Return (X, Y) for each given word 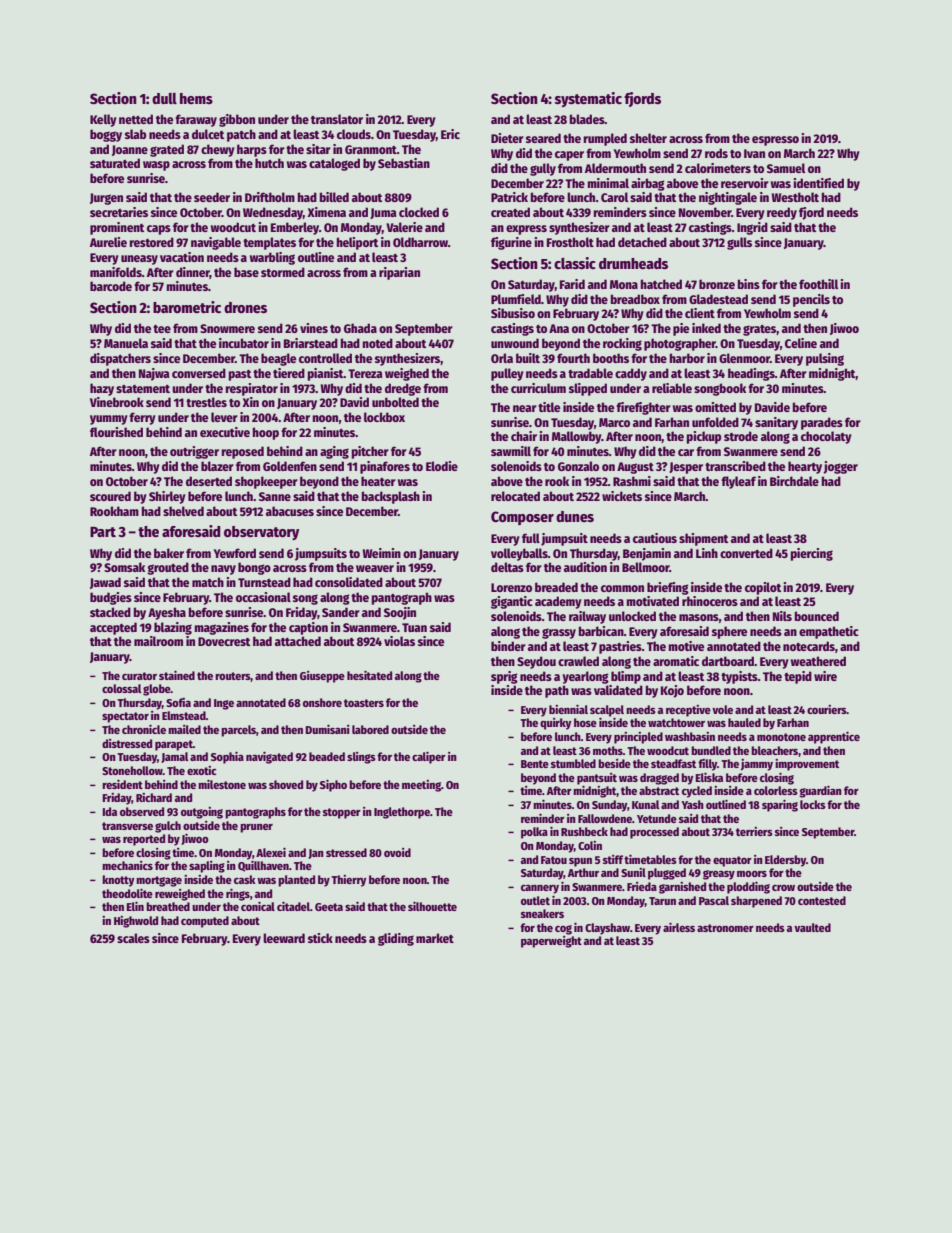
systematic (588, 99)
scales (133, 938)
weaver (375, 568)
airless (679, 927)
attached (298, 641)
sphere (729, 632)
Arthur (583, 872)
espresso (775, 141)
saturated (115, 163)
